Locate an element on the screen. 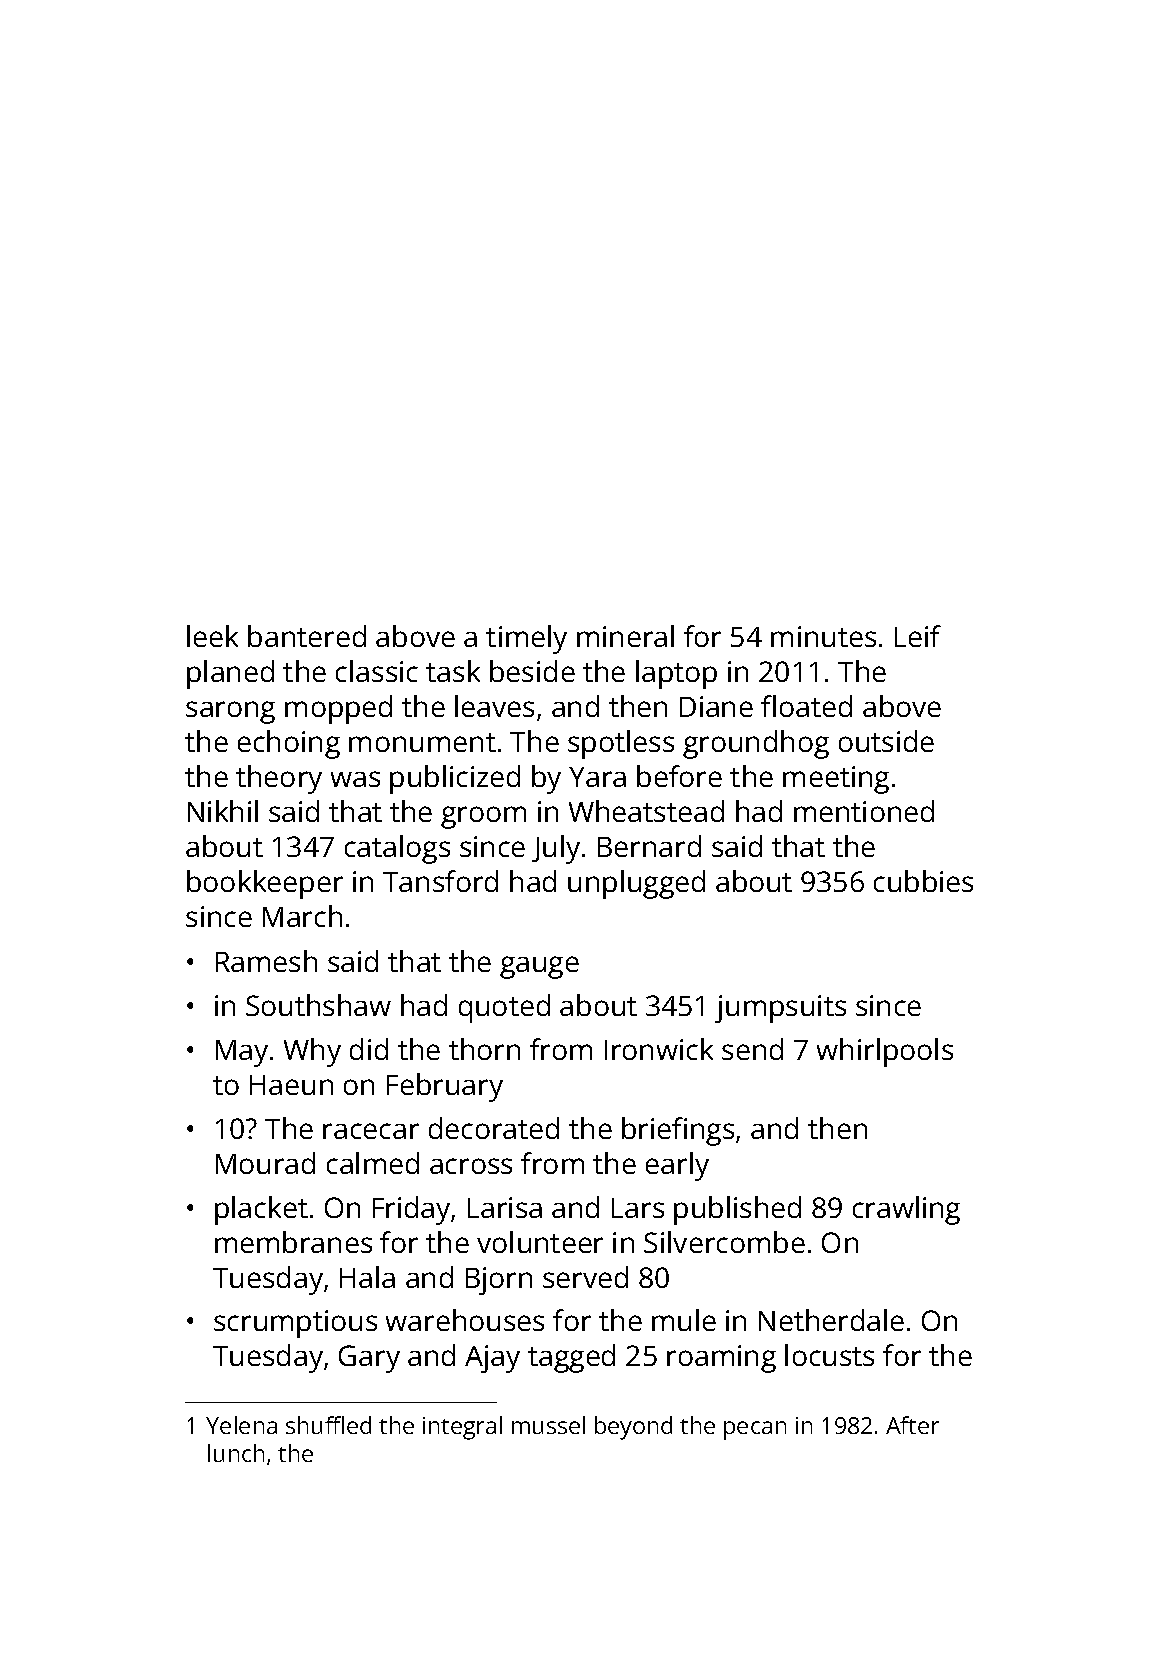 The image size is (1165, 1654). membranes is located at coordinates (293, 1242).
